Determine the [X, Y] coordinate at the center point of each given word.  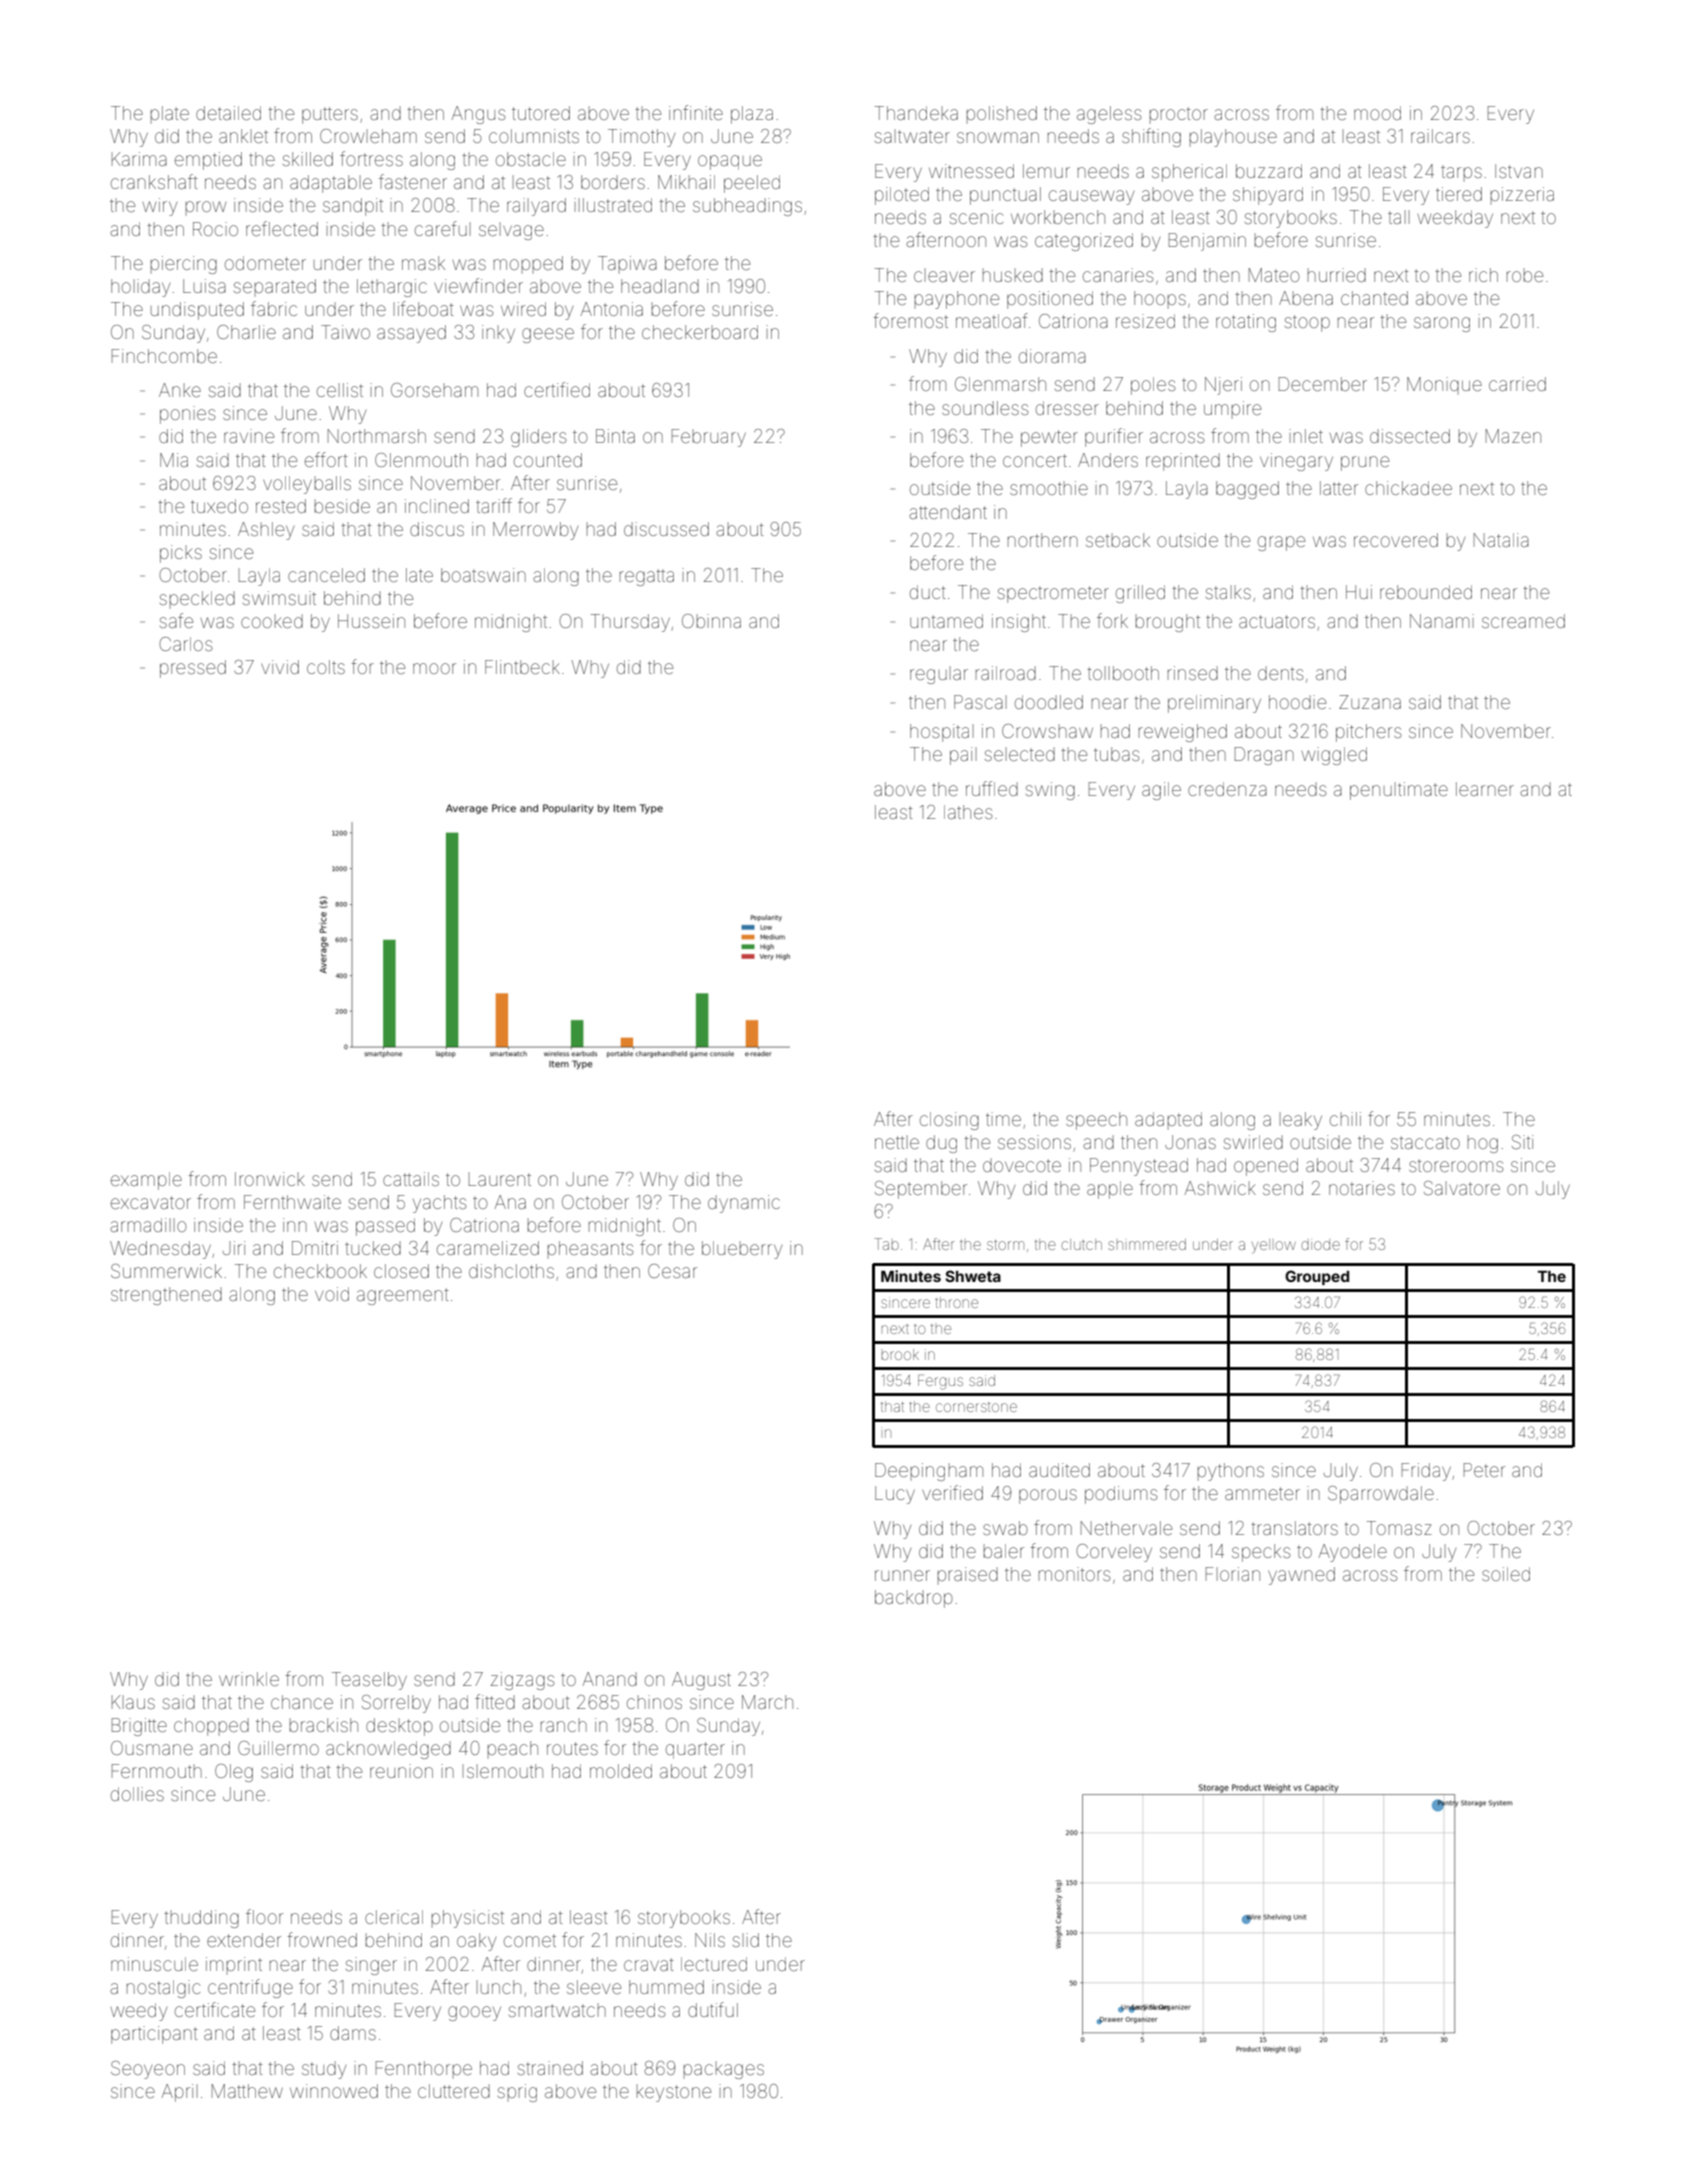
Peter [1484, 1470]
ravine [249, 436]
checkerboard [700, 332]
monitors [1074, 1574]
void [332, 1294]
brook [900, 1354]
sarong [1442, 324]
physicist [468, 1919]
